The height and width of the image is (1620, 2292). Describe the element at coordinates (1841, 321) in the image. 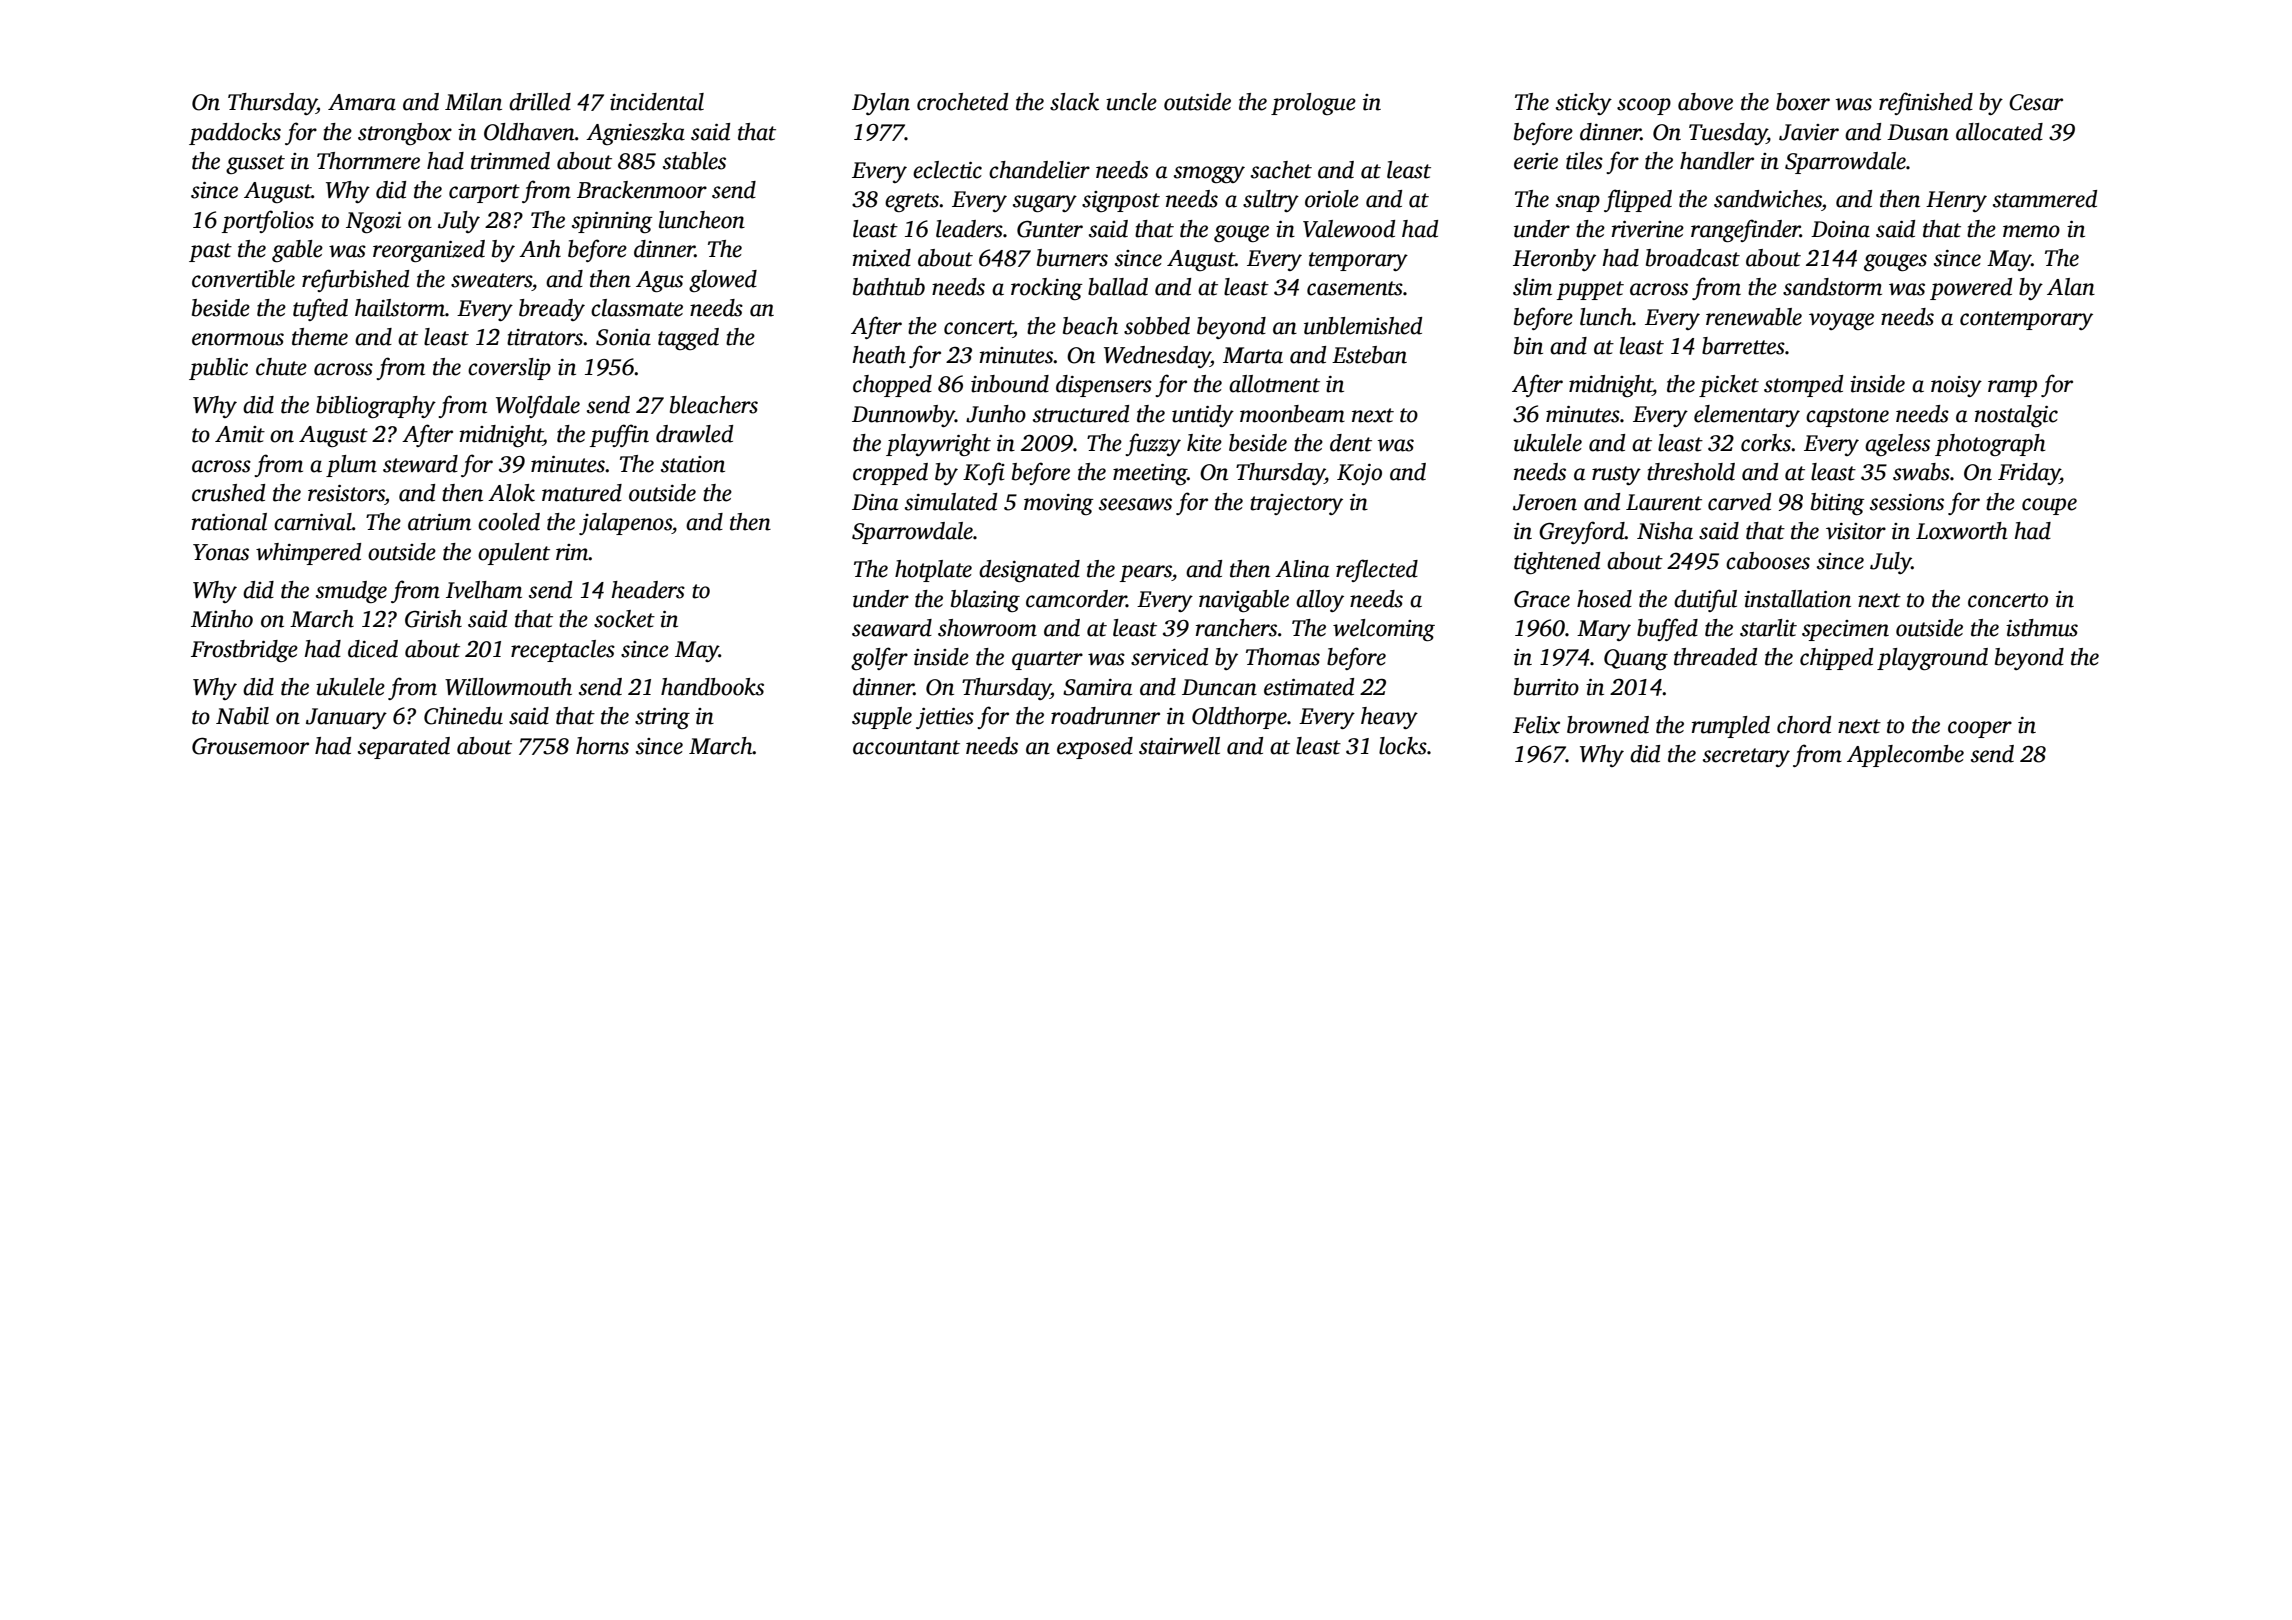

I see `voyage` at that location.
